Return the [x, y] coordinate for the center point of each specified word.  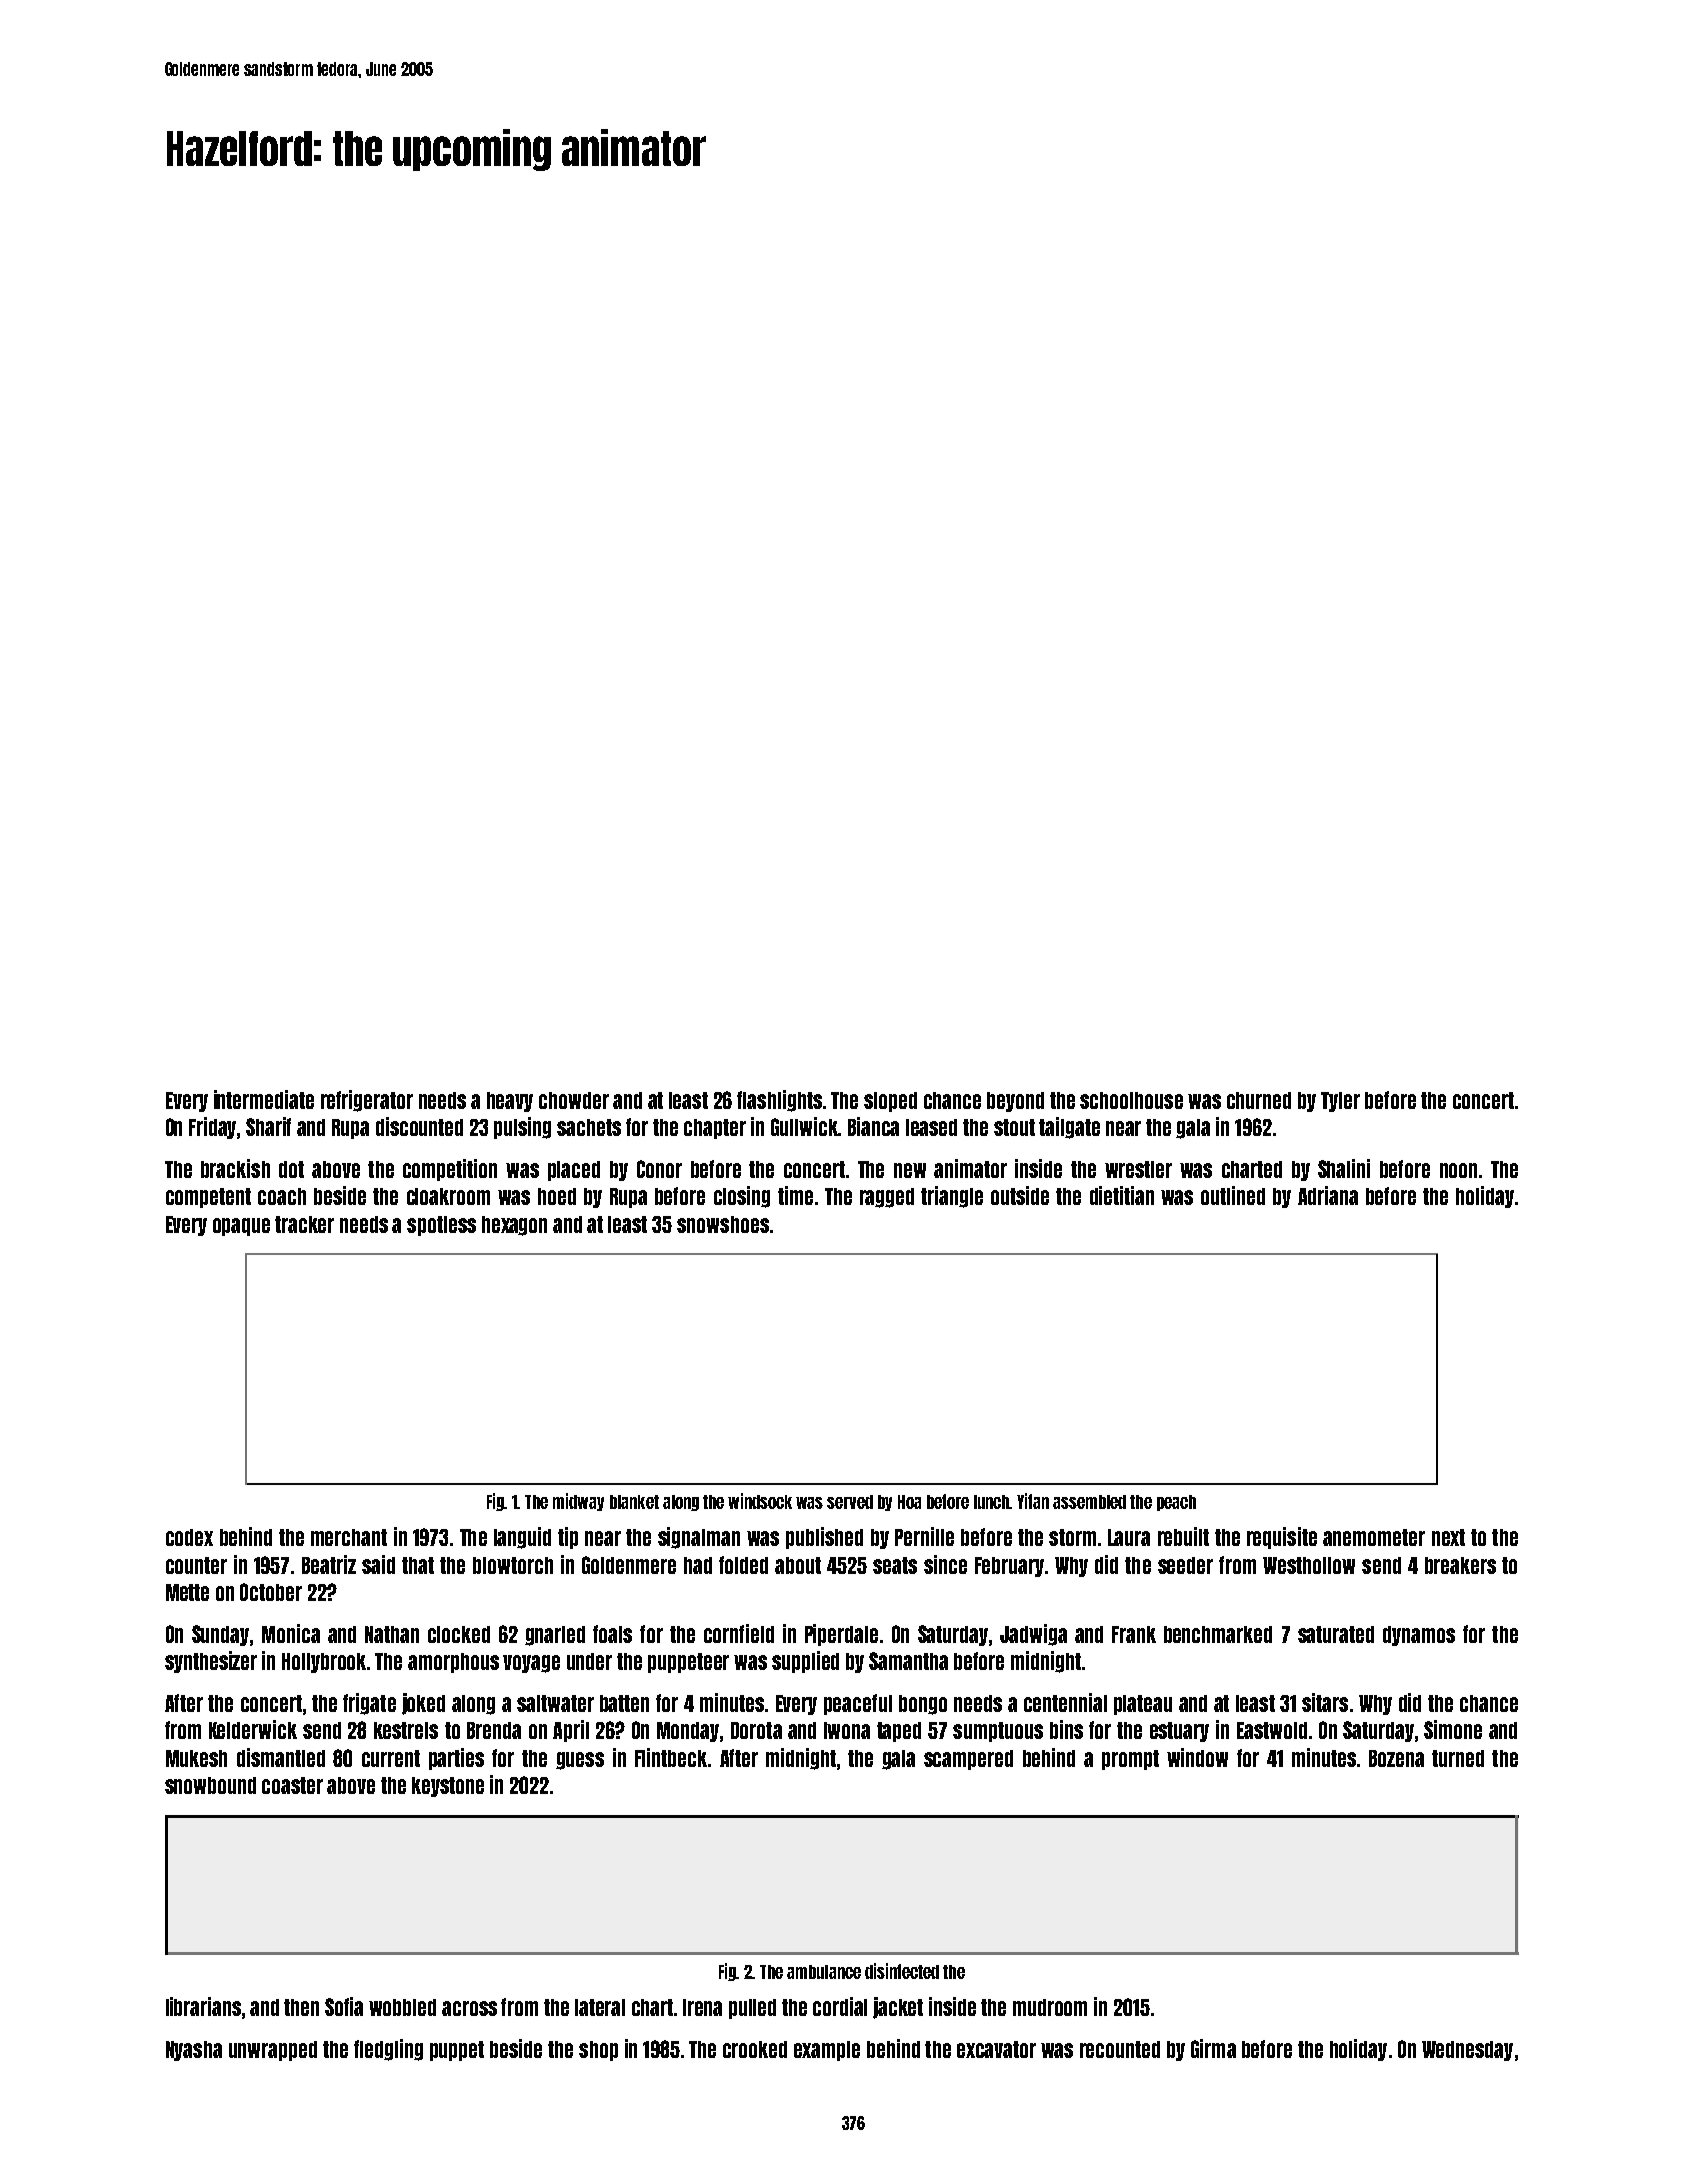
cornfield [739, 1633]
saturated [1336, 1634]
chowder [574, 1100]
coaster [292, 1785]
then [301, 2007]
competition [450, 1170]
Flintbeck [671, 1757]
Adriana [1328, 1195]
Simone [1453, 1729]
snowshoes [723, 1224]
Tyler [1340, 1102]
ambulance [824, 1972]
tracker [304, 1224]
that [418, 1565]
